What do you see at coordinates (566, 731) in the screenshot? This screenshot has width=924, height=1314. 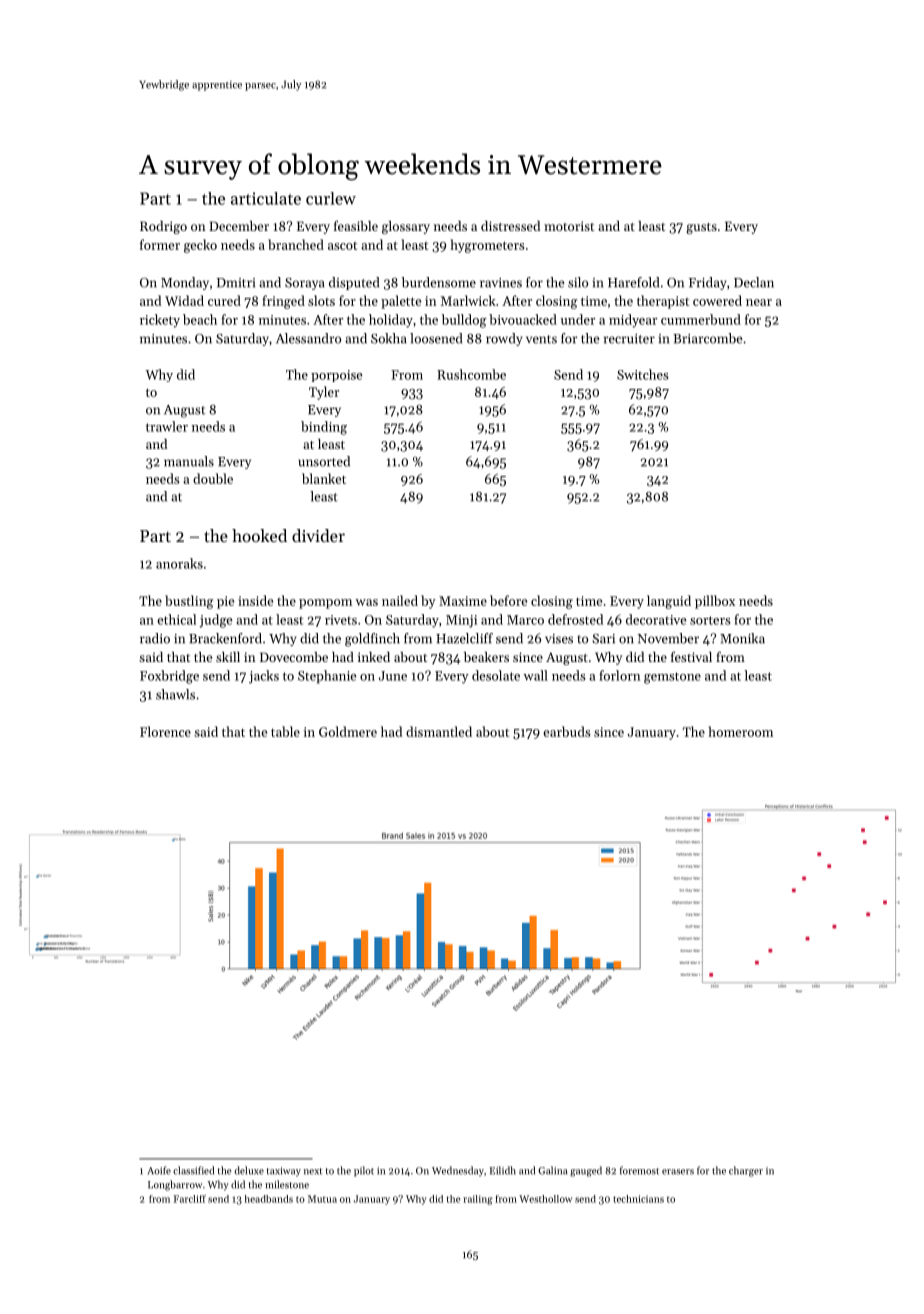 I see `earbuds` at bounding box center [566, 731].
